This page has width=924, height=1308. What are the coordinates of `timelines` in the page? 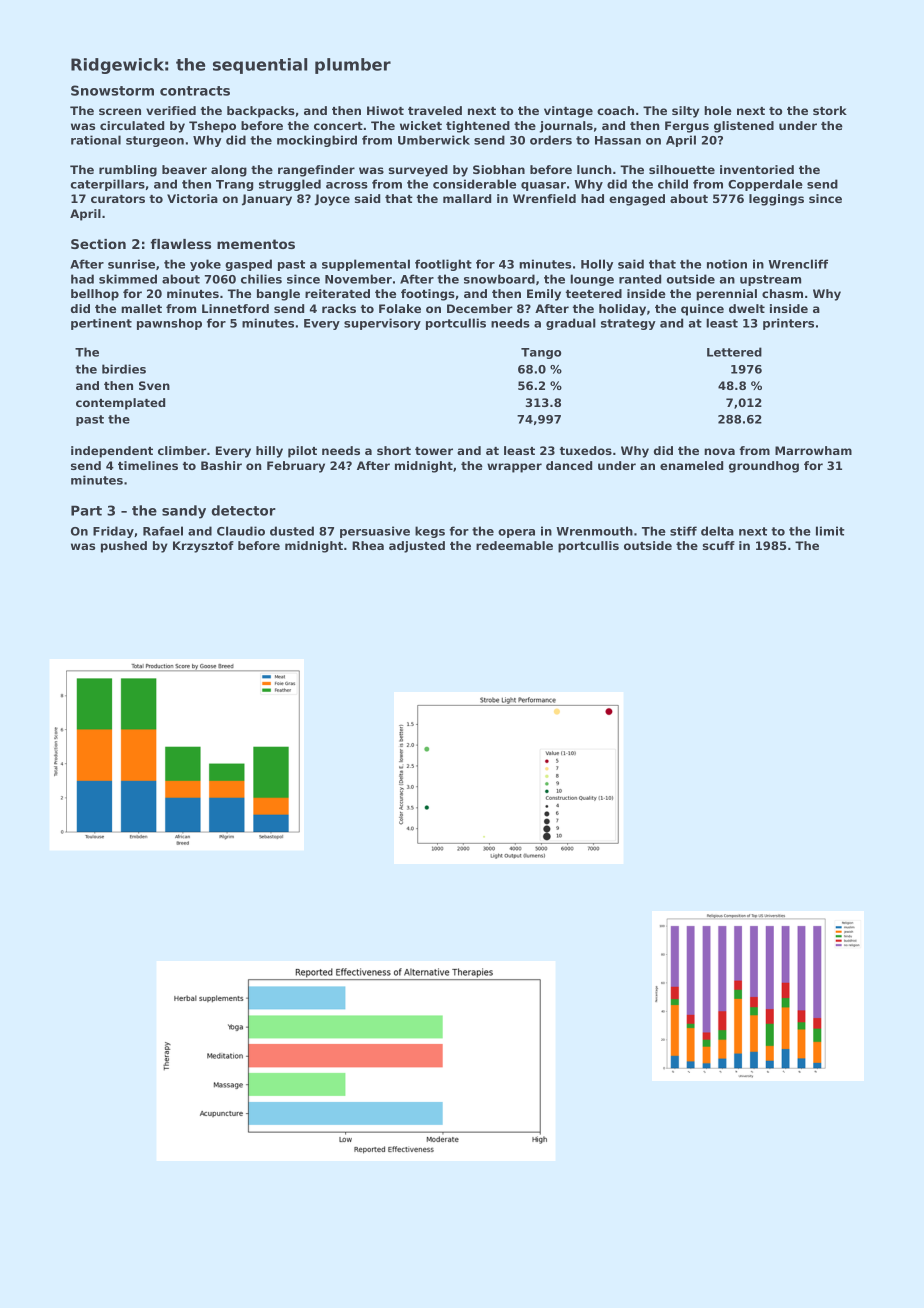 It's located at (148, 465).
